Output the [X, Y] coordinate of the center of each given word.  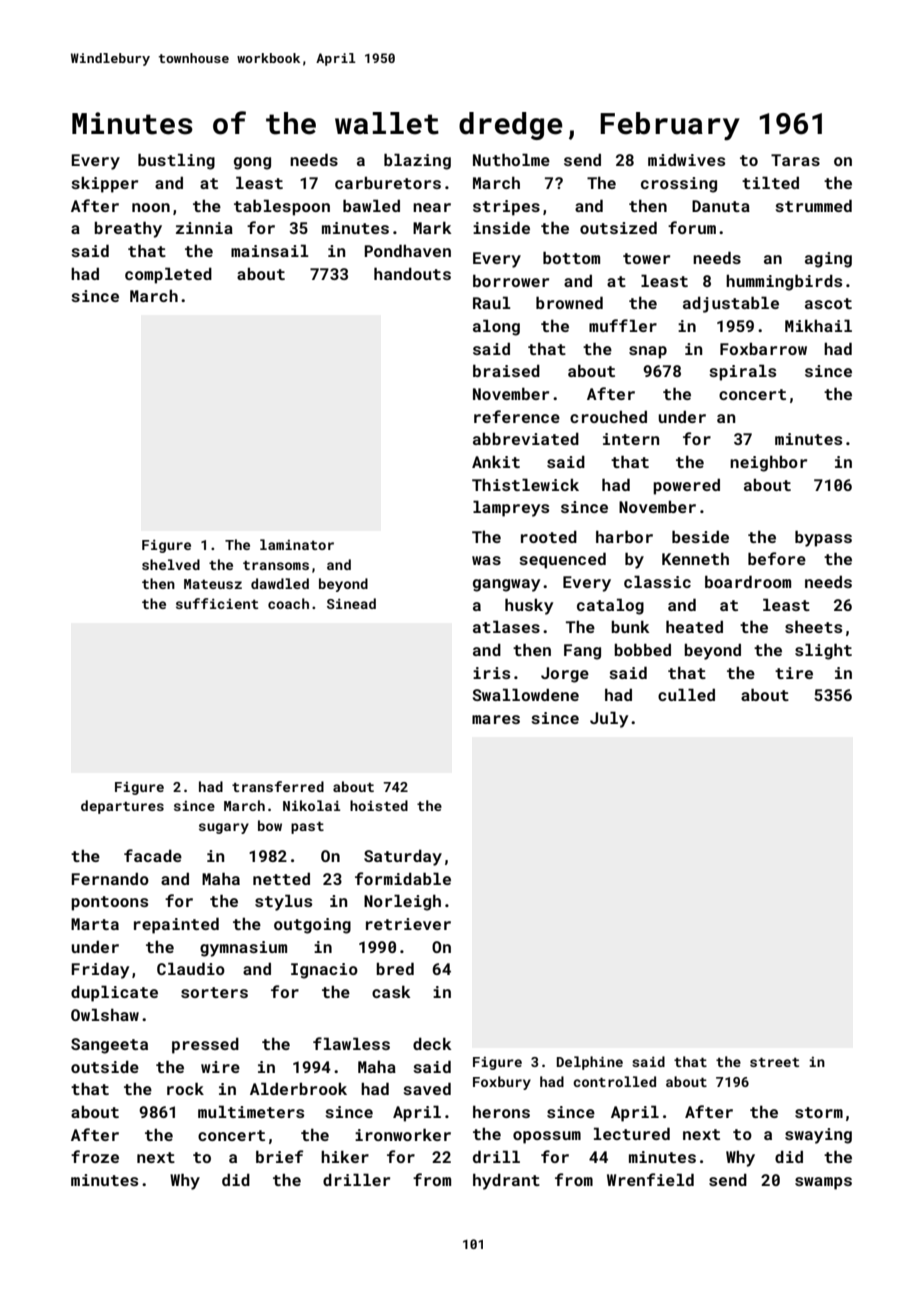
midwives [686, 159]
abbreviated [526, 438]
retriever [408, 924]
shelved [171, 564]
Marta [95, 924]
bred [395, 968]
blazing [417, 161]
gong [252, 163]
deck [432, 1043]
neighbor [768, 463]
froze [95, 1156]
